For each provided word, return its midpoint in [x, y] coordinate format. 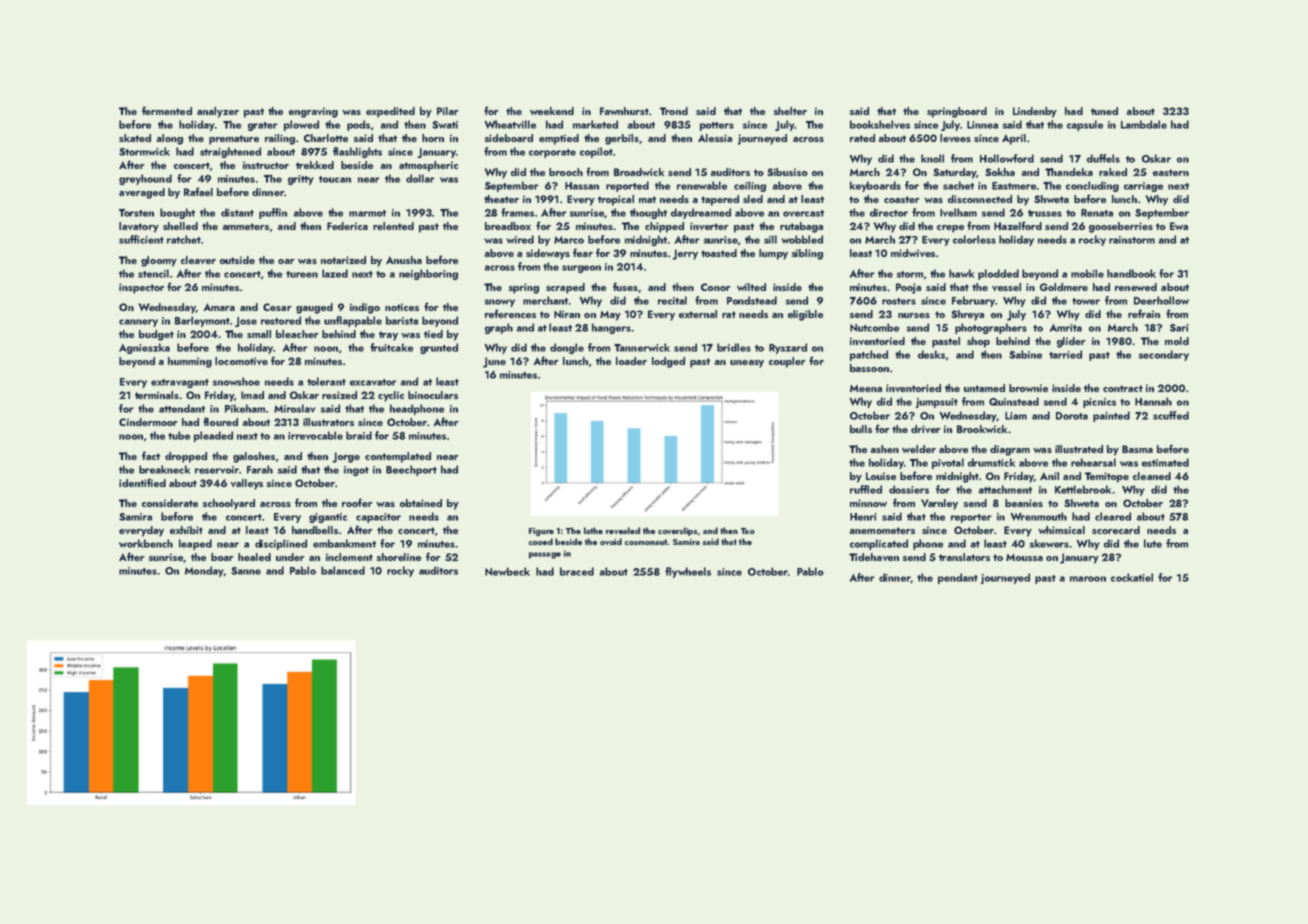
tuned [1104, 111]
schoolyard [229, 504]
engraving [313, 112]
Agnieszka [144, 348]
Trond [674, 111]
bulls [861, 429]
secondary [1163, 355]
